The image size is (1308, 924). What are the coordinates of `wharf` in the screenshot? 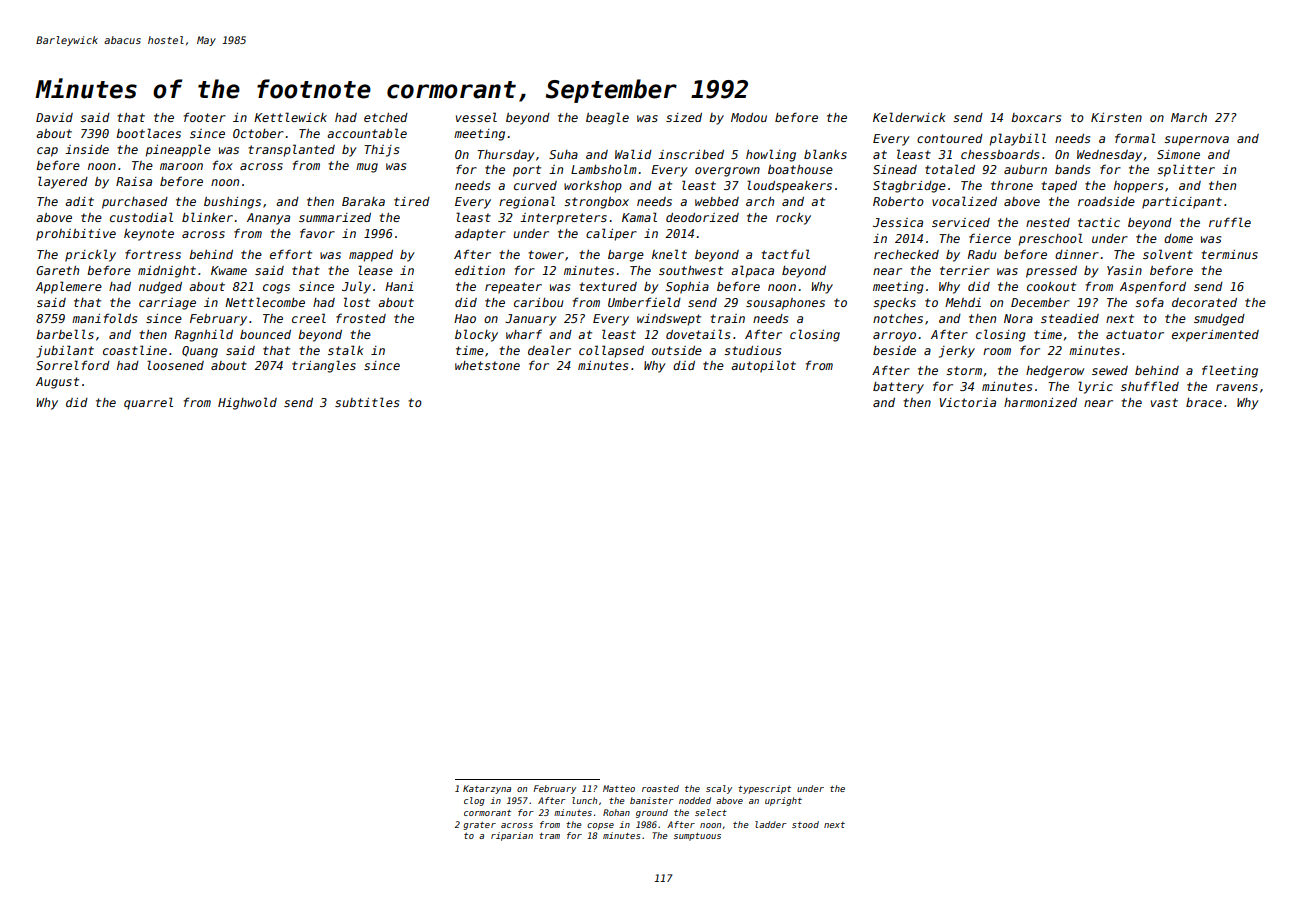 It's located at (524, 334).
